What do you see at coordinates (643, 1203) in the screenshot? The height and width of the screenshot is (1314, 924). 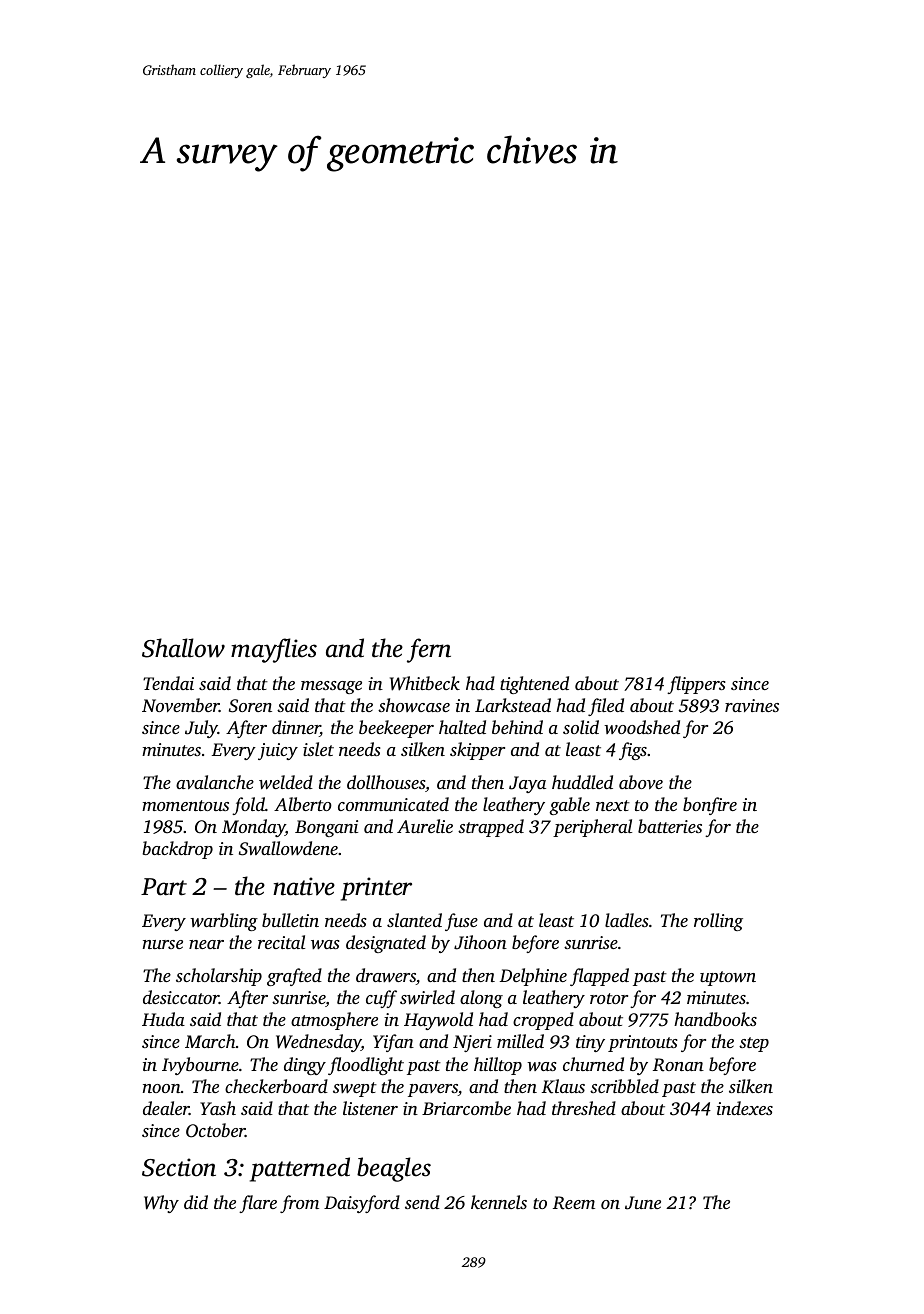 I see `June` at bounding box center [643, 1203].
